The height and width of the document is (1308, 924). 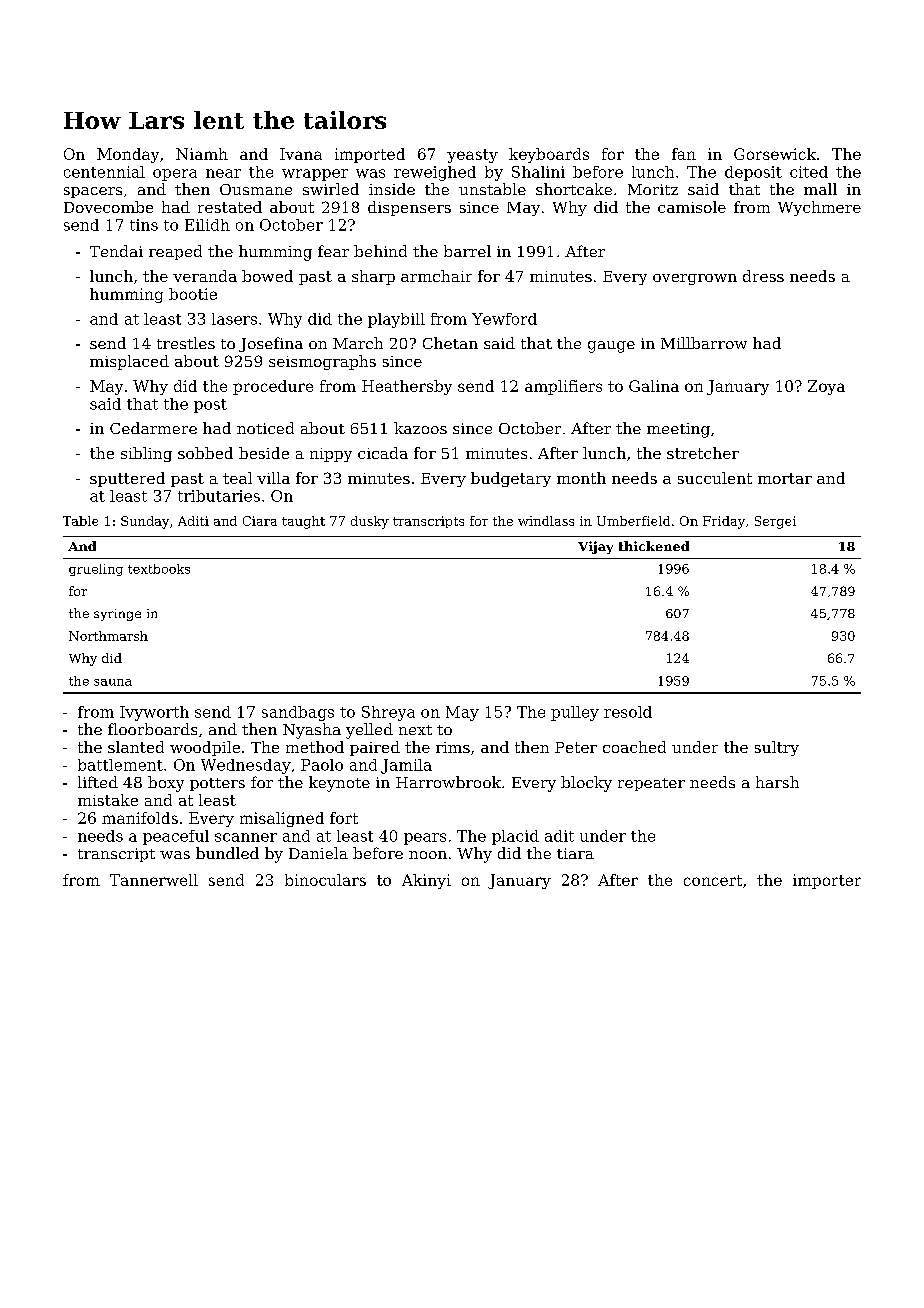 What do you see at coordinates (472, 156) in the document?
I see `yeasty` at bounding box center [472, 156].
